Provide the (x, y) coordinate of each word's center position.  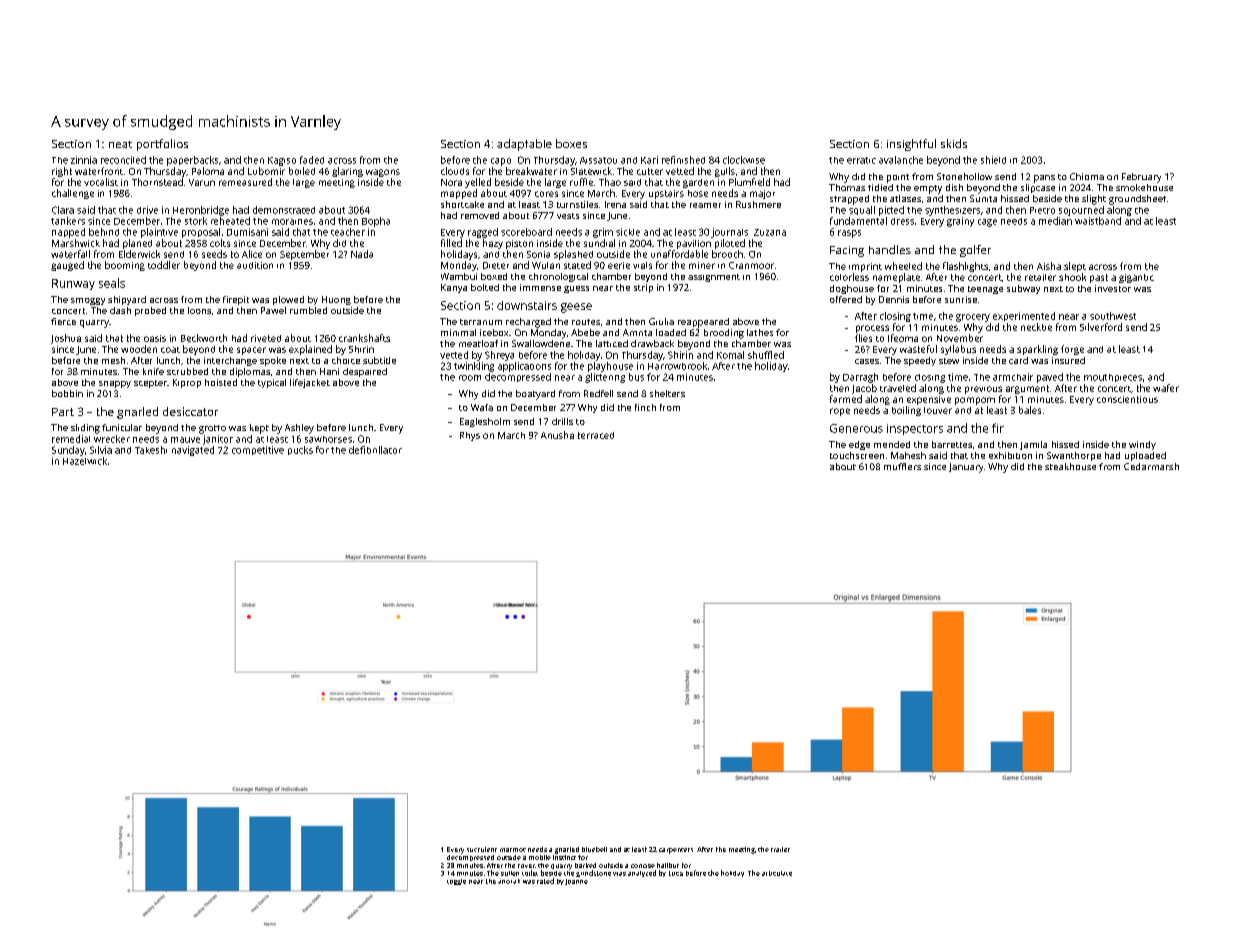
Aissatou (598, 160)
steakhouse (1070, 466)
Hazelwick (85, 461)
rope (840, 412)
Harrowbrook (677, 366)
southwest (1113, 316)
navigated (193, 451)
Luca (676, 873)
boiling (906, 411)
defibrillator (375, 450)
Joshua (66, 339)
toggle (456, 882)
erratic (861, 160)
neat (120, 144)
